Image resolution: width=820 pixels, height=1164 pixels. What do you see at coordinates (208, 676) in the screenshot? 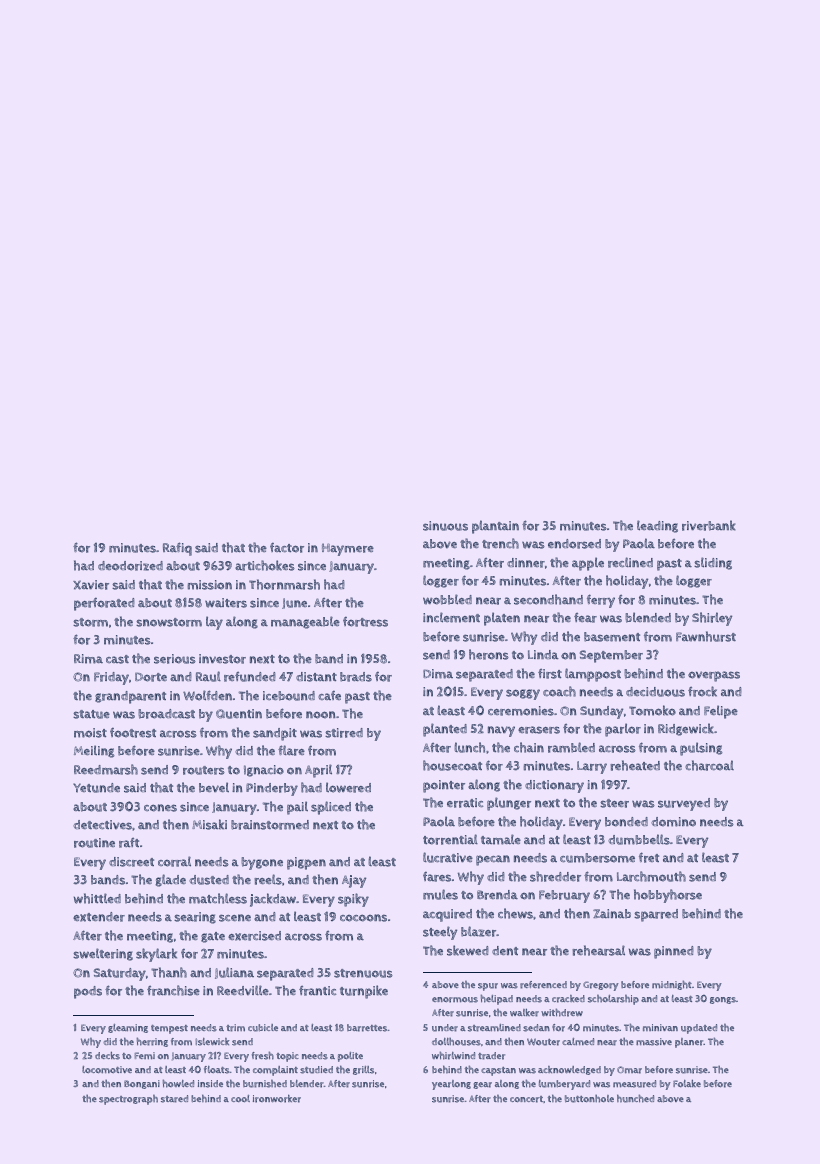
I see `Raul` at bounding box center [208, 676].
